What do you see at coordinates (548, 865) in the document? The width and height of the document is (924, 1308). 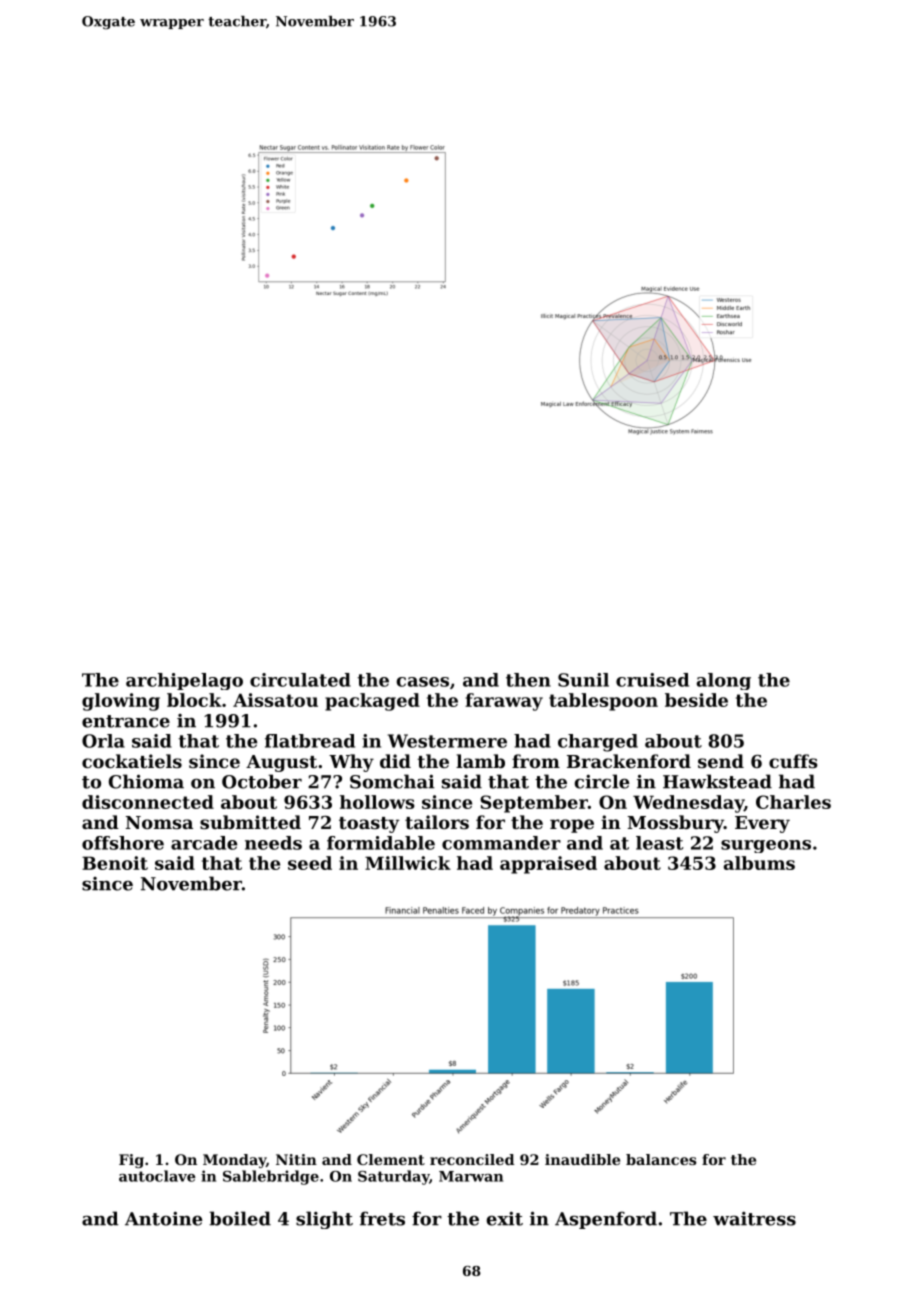 I see `appraised` at bounding box center [548, 865].
